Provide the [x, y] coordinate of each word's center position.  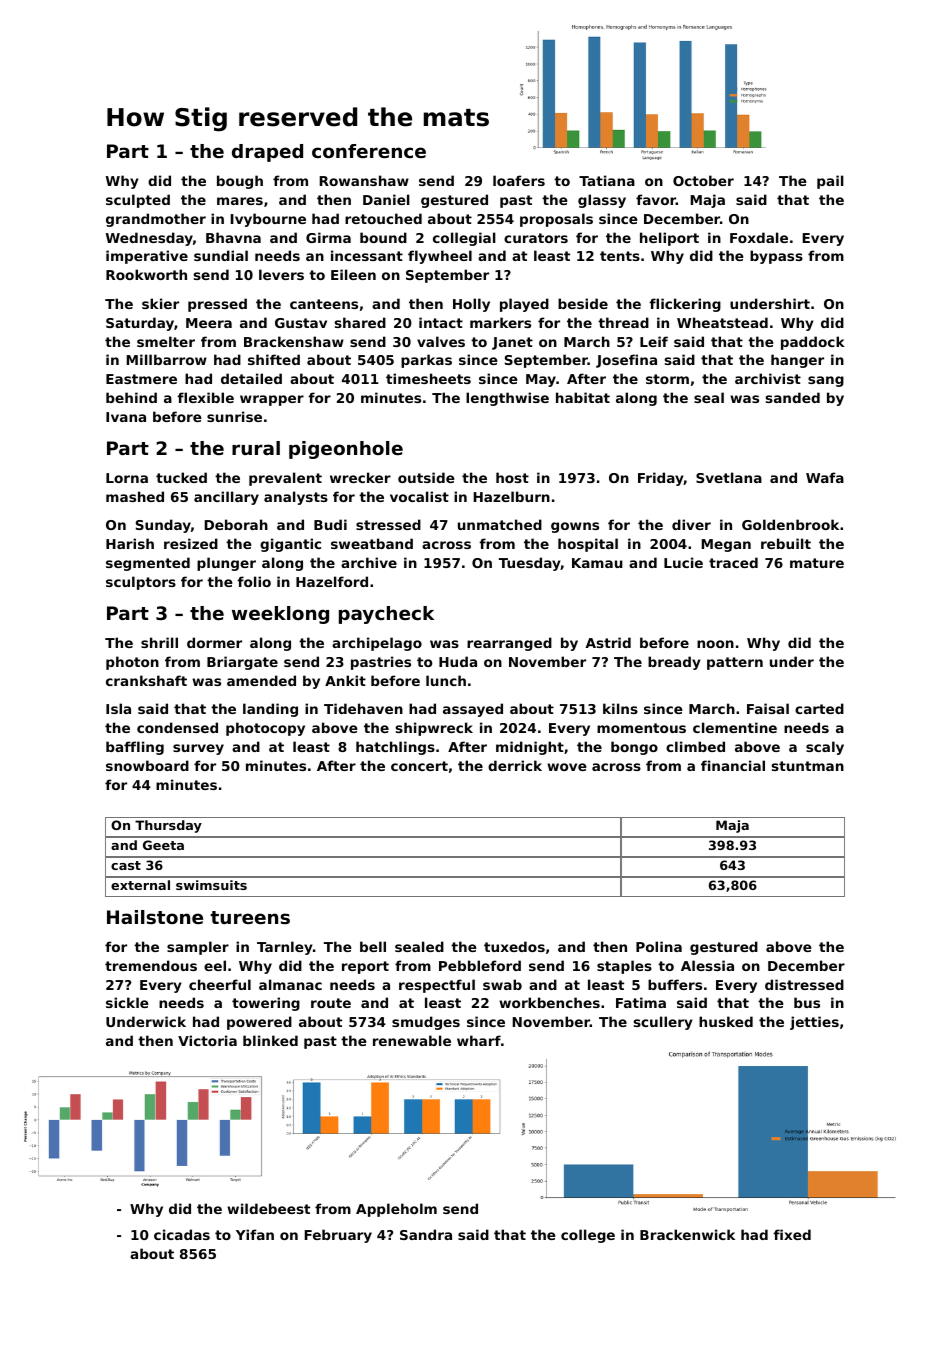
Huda [458, 661]
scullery [663, 1023]
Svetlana [729, 477]
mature [817, 563]
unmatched [500, 524]
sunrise [234, 416]
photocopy [265, 729]
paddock [813, 343]
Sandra [426, 1234]
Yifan [255, 1234]
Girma [328, 237]
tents [620, 256]
